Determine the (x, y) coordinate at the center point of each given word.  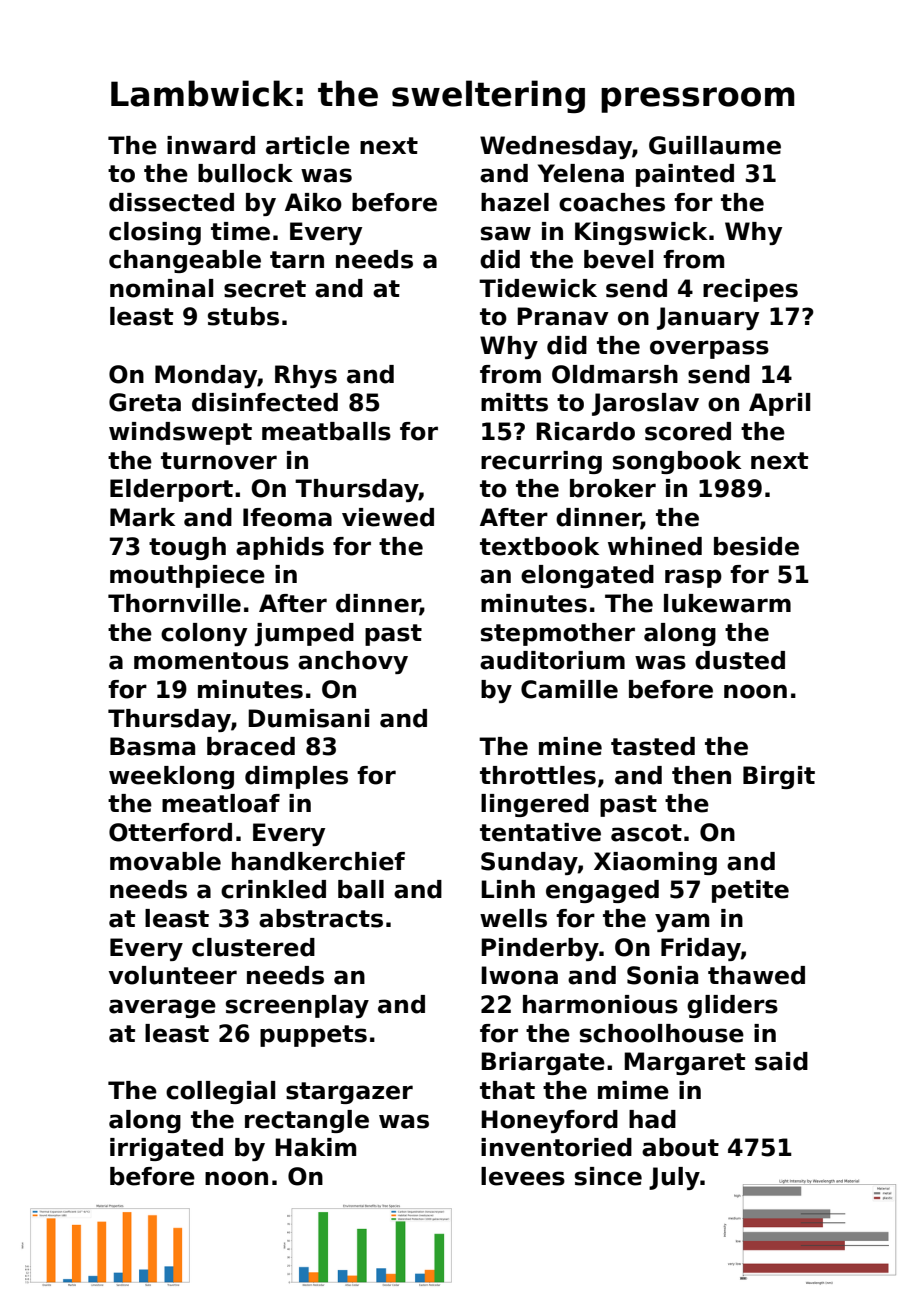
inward (211, 145)
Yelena (581, 173)
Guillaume (715, 145)
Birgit (779, 777)
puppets (313, 1036)
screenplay (297, 1006)
